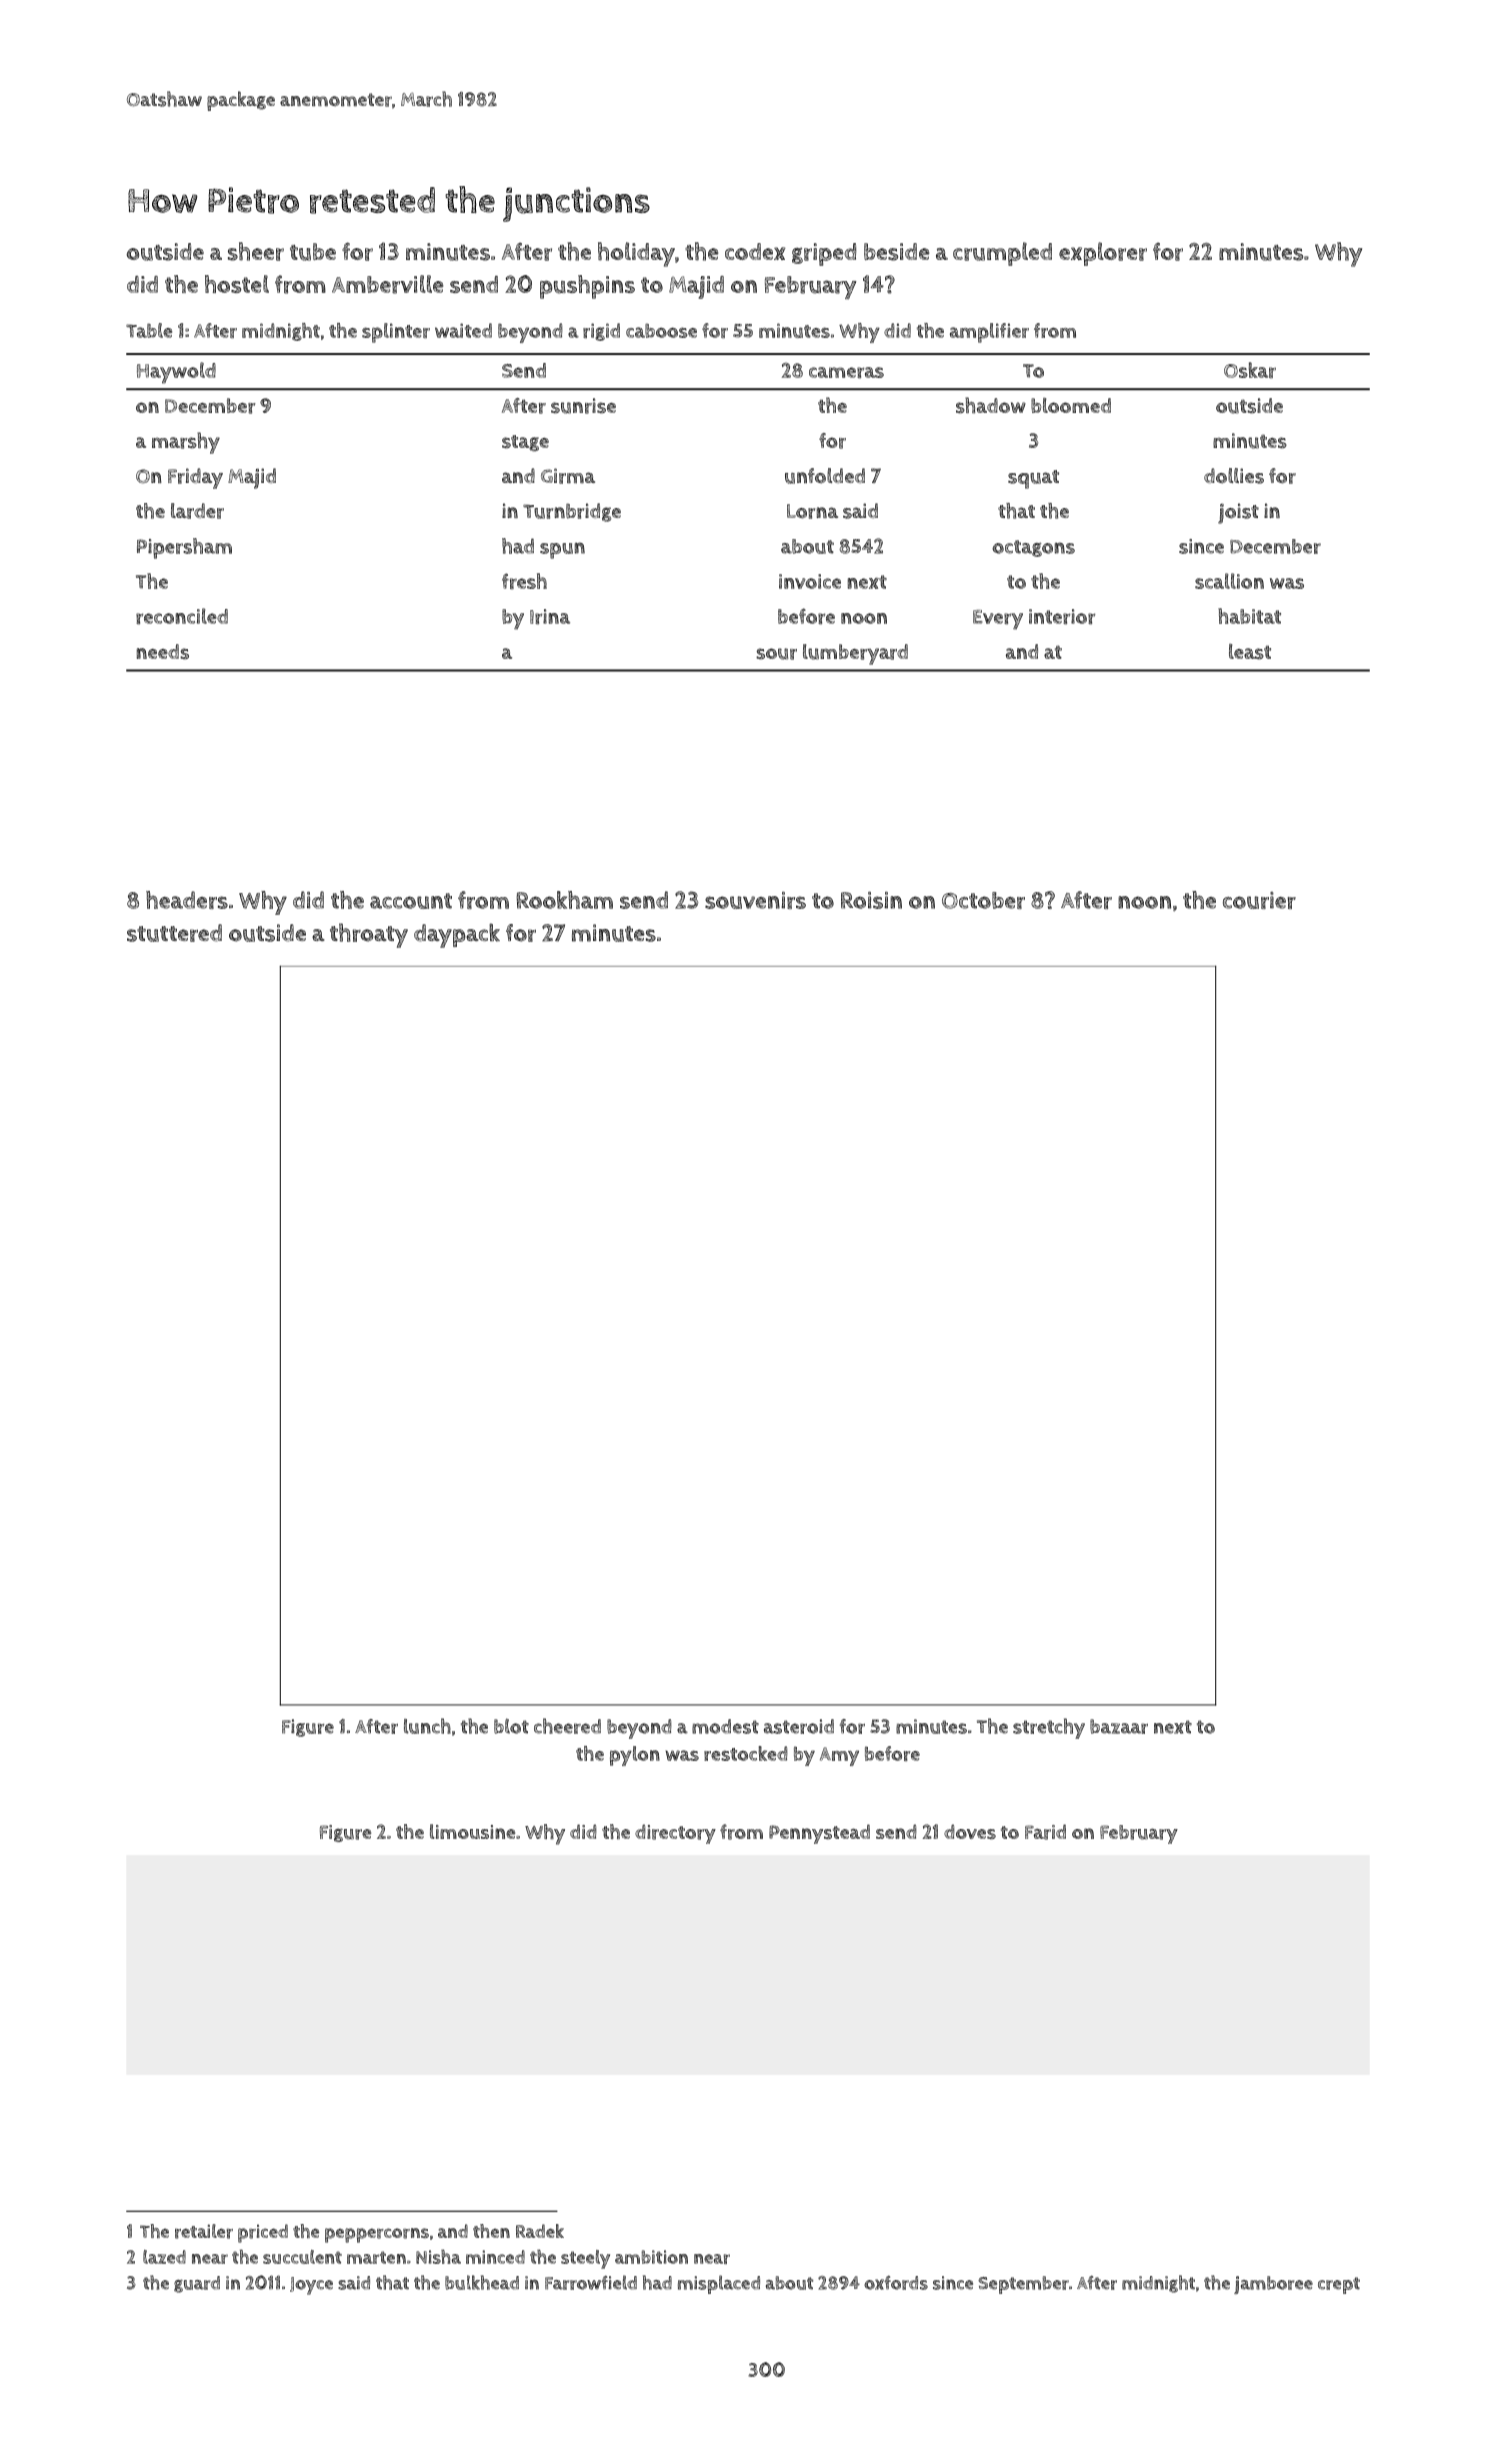 This screenshot has height=2464, width=1496. What do you see at coordinates (983, 900) in the screenshot?
I see `October` at bounding box center [983, 900].
